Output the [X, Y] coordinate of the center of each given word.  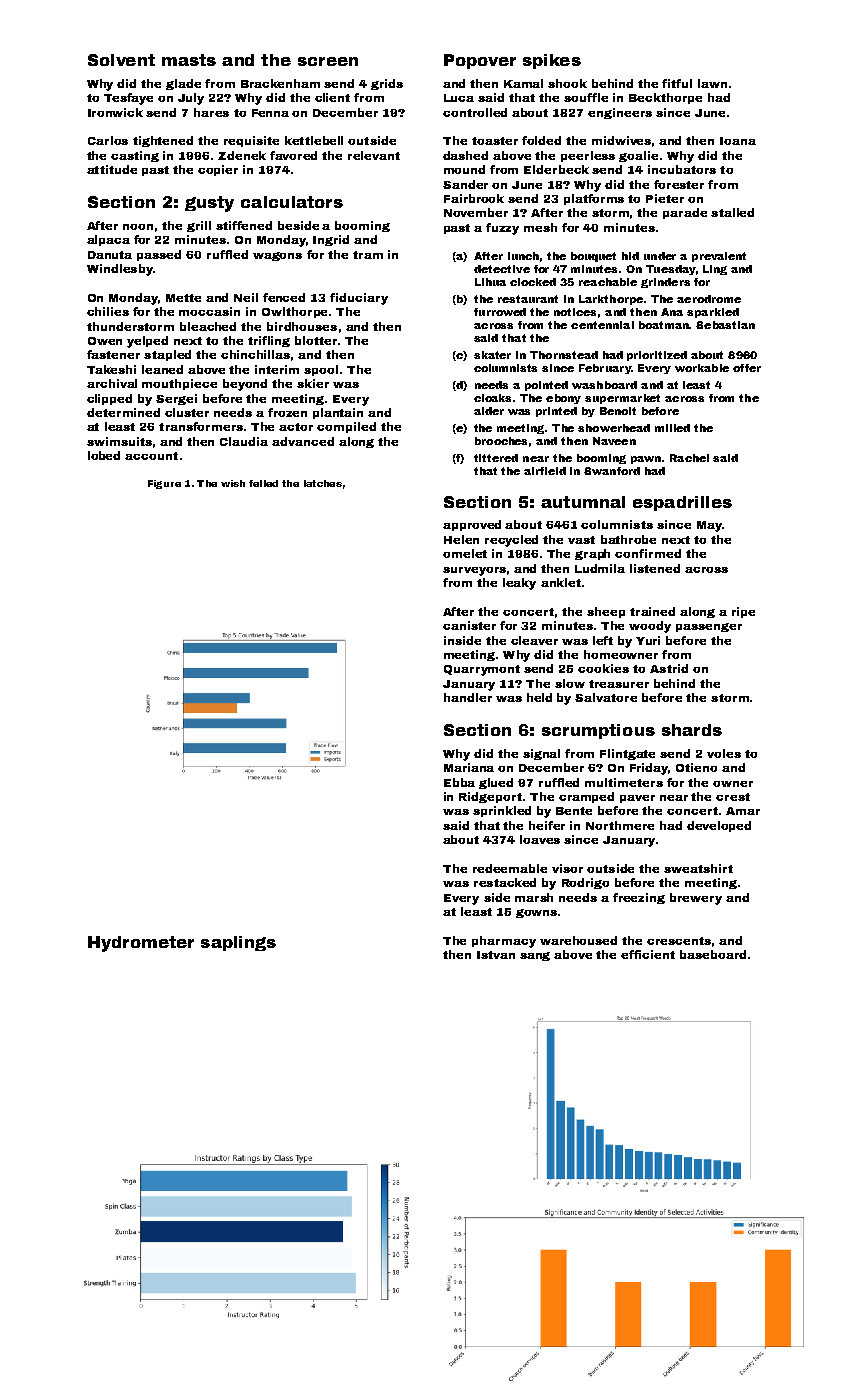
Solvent [121, 60]
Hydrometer [141, 944]
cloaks [492, 398]
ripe [743, 612]
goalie [638, 156]
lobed [104, 455]
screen [328, 61]
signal [541, 754]
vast [581, 540]
